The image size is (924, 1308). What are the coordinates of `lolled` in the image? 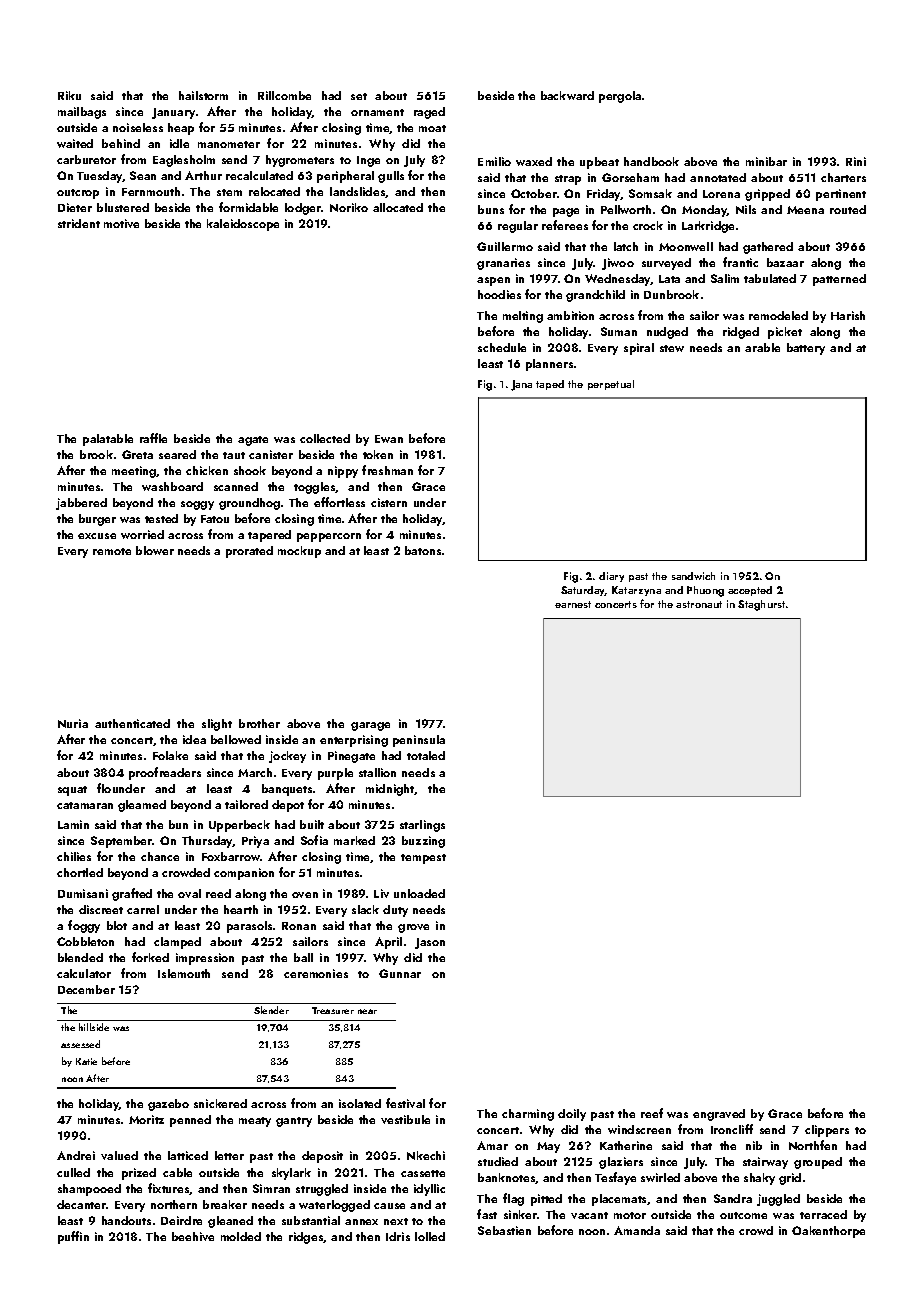 It's located at (430, 1236).
